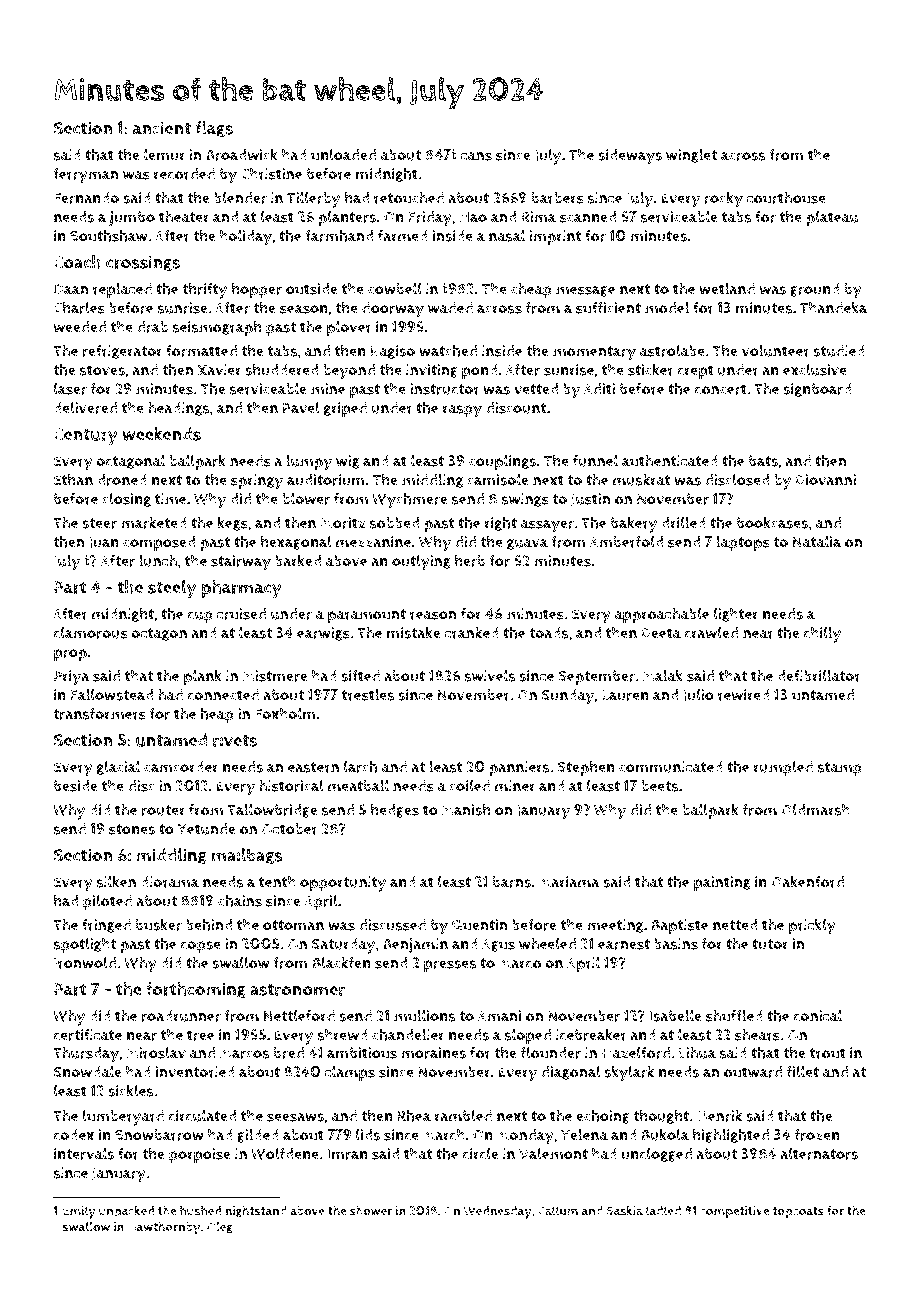 The width and height of the page is (924, 1308). What do you see at coordinates (91, 632) in the page?
I see `clamorous` at bounding box center [91, 632].
